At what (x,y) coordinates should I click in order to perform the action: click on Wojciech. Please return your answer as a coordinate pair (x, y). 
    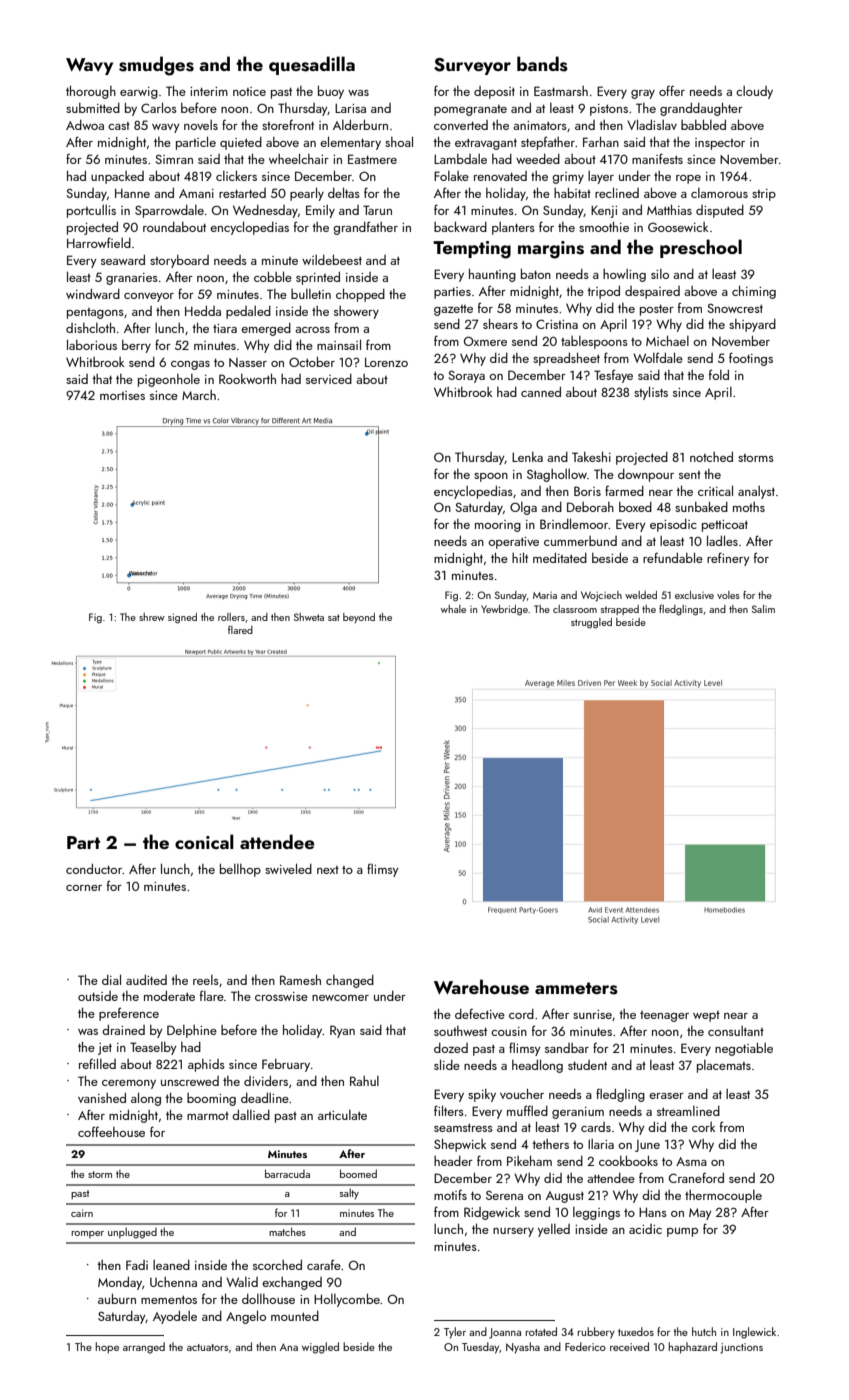
    Looking at the image, I should click on (601, 596).
